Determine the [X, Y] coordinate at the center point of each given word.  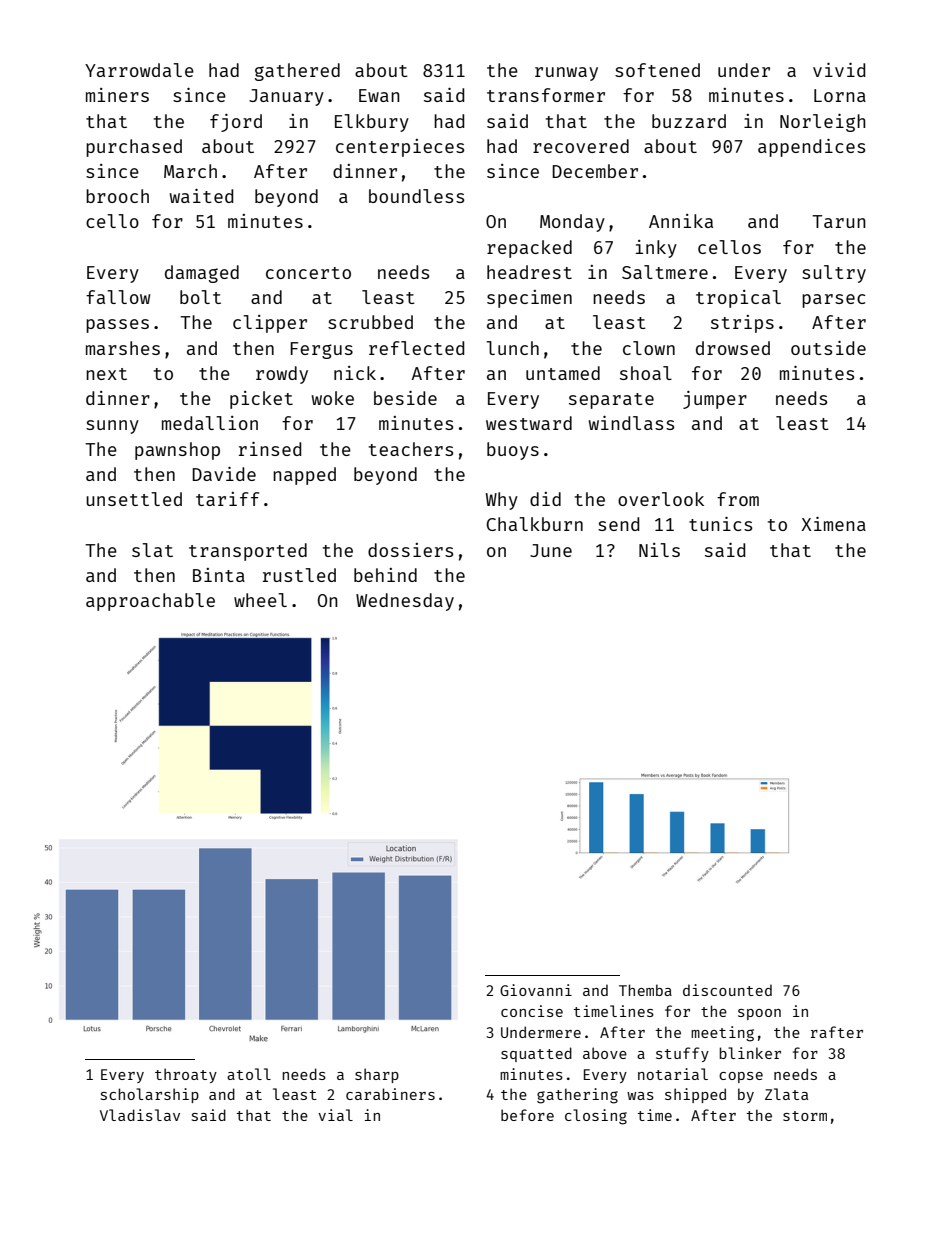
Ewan [379, 95]
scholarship [150, 1095]
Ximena [833, 524]
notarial [673, 1074]
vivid [839, 70]
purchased [134, 148]
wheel [260, 600]
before [527, 1115]
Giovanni [536, 990]
